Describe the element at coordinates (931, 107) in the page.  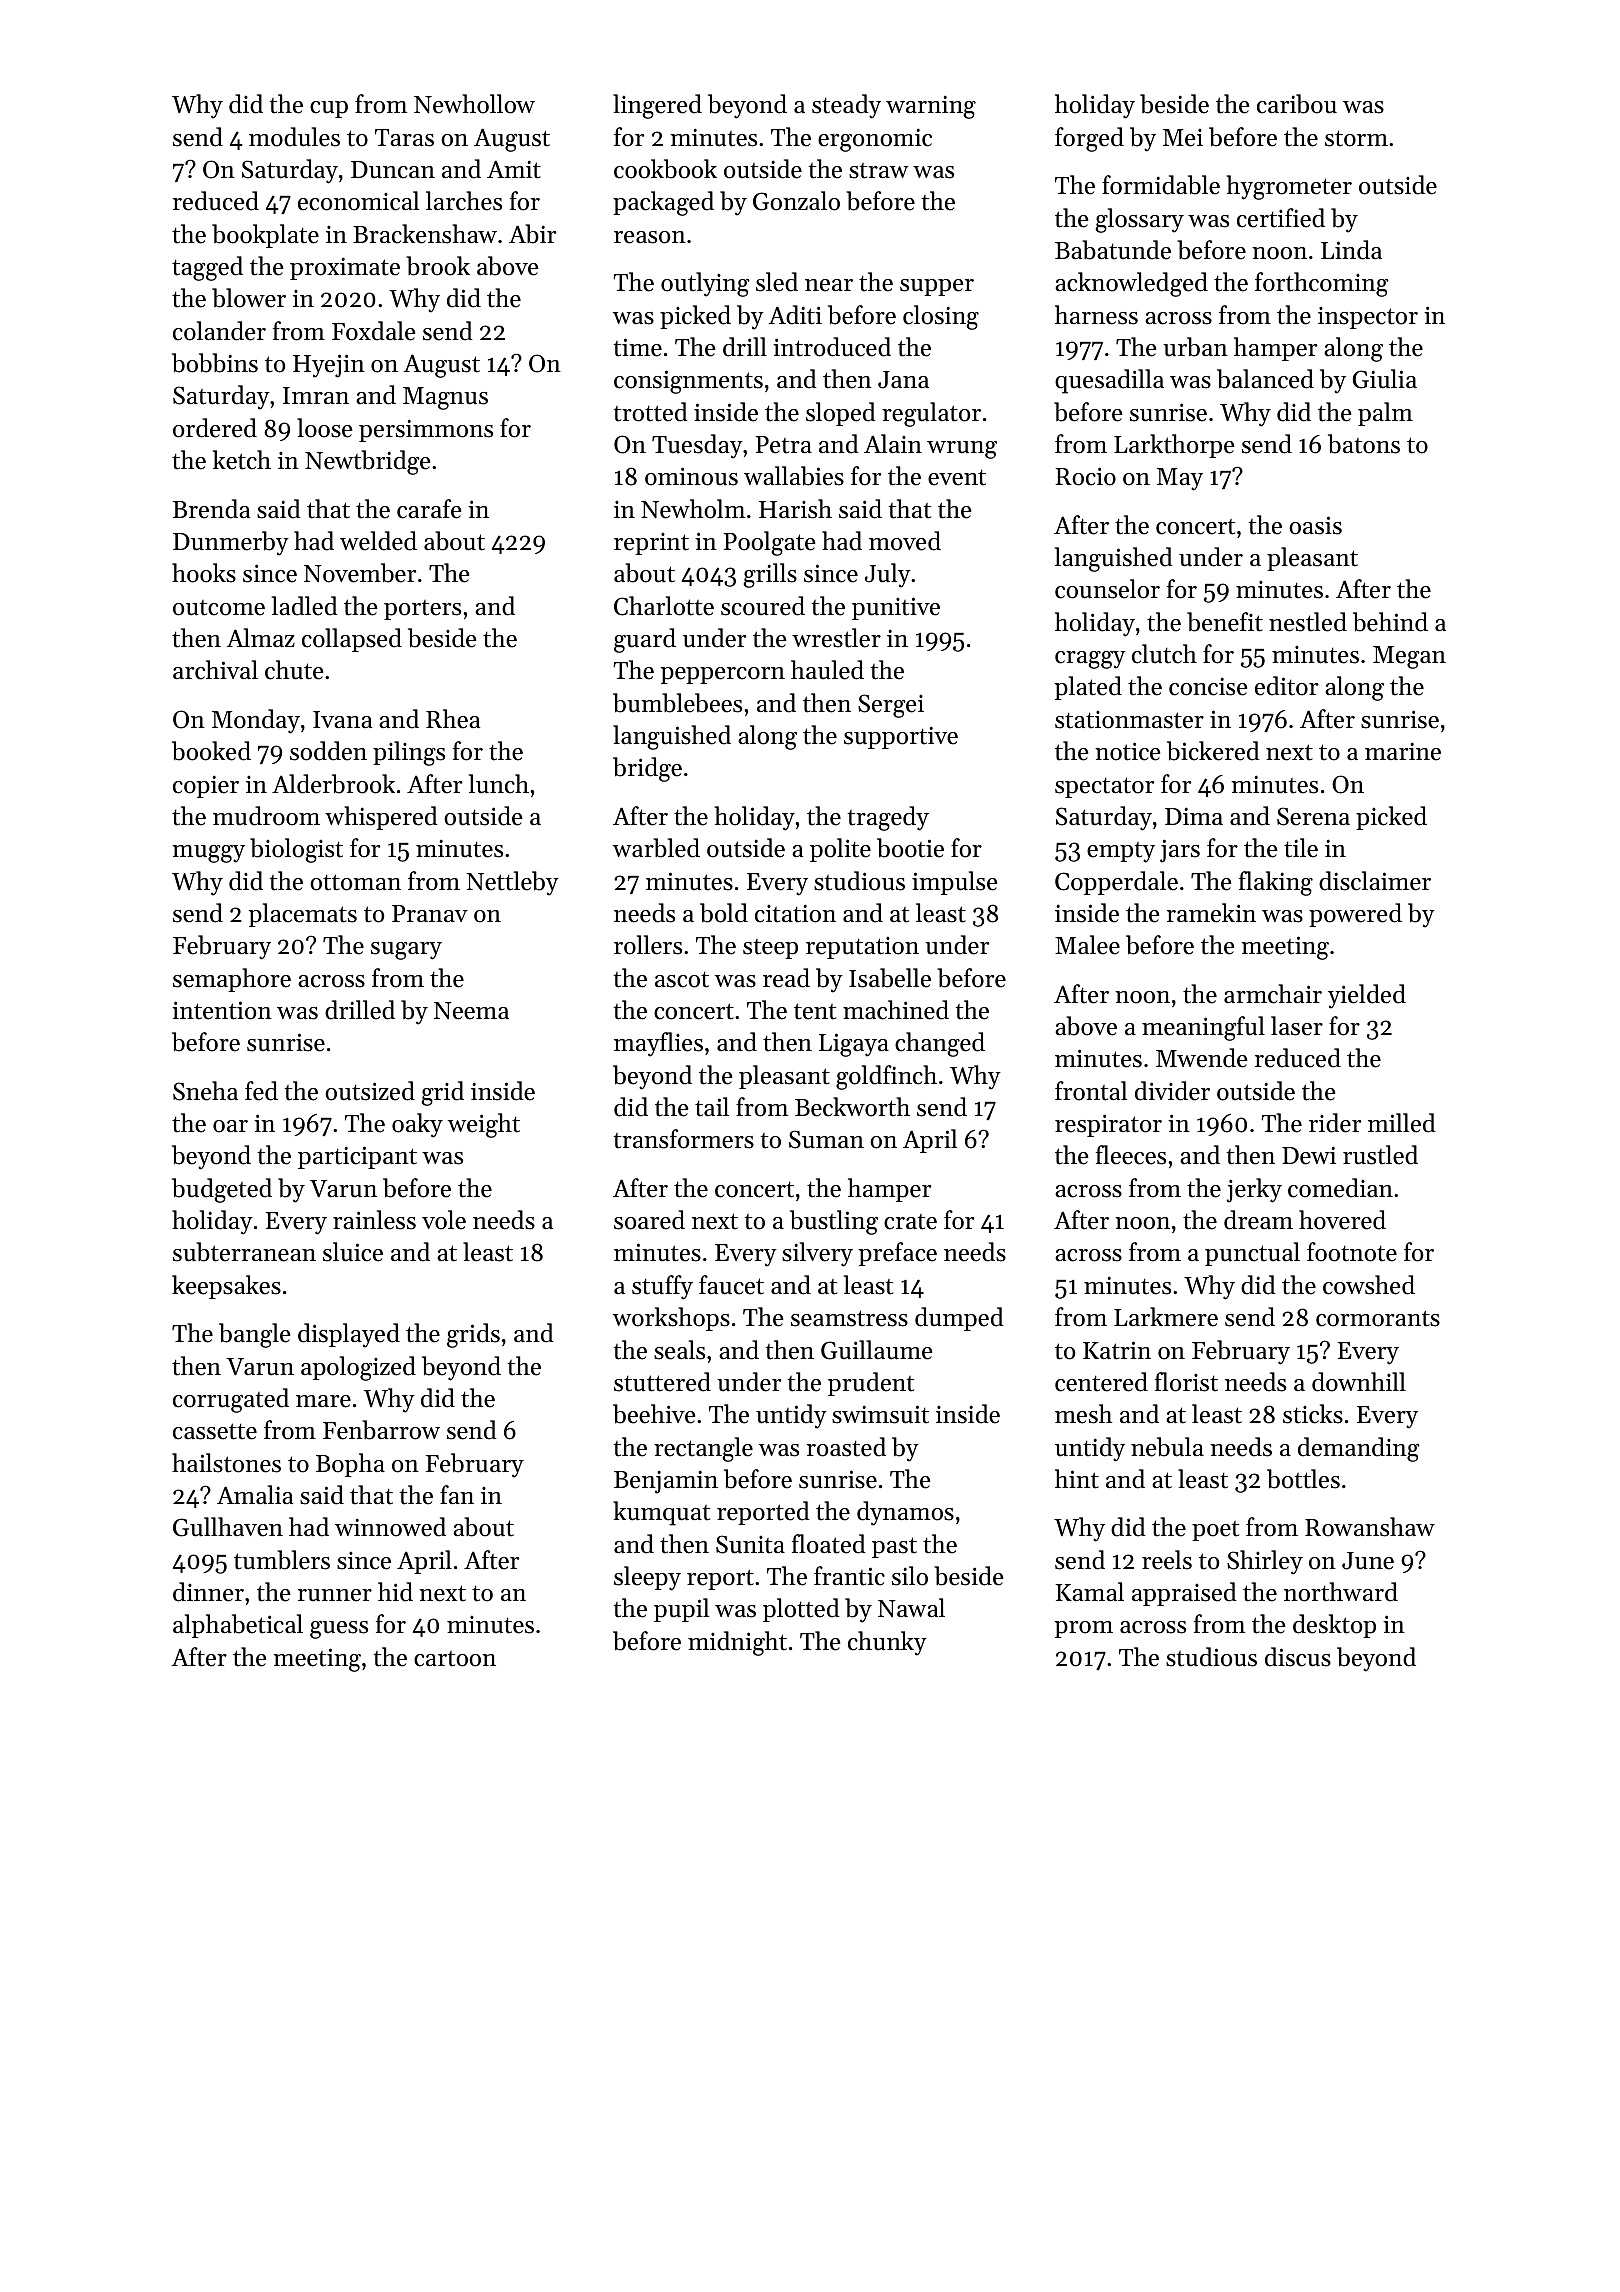
I see `warning` at that location.
